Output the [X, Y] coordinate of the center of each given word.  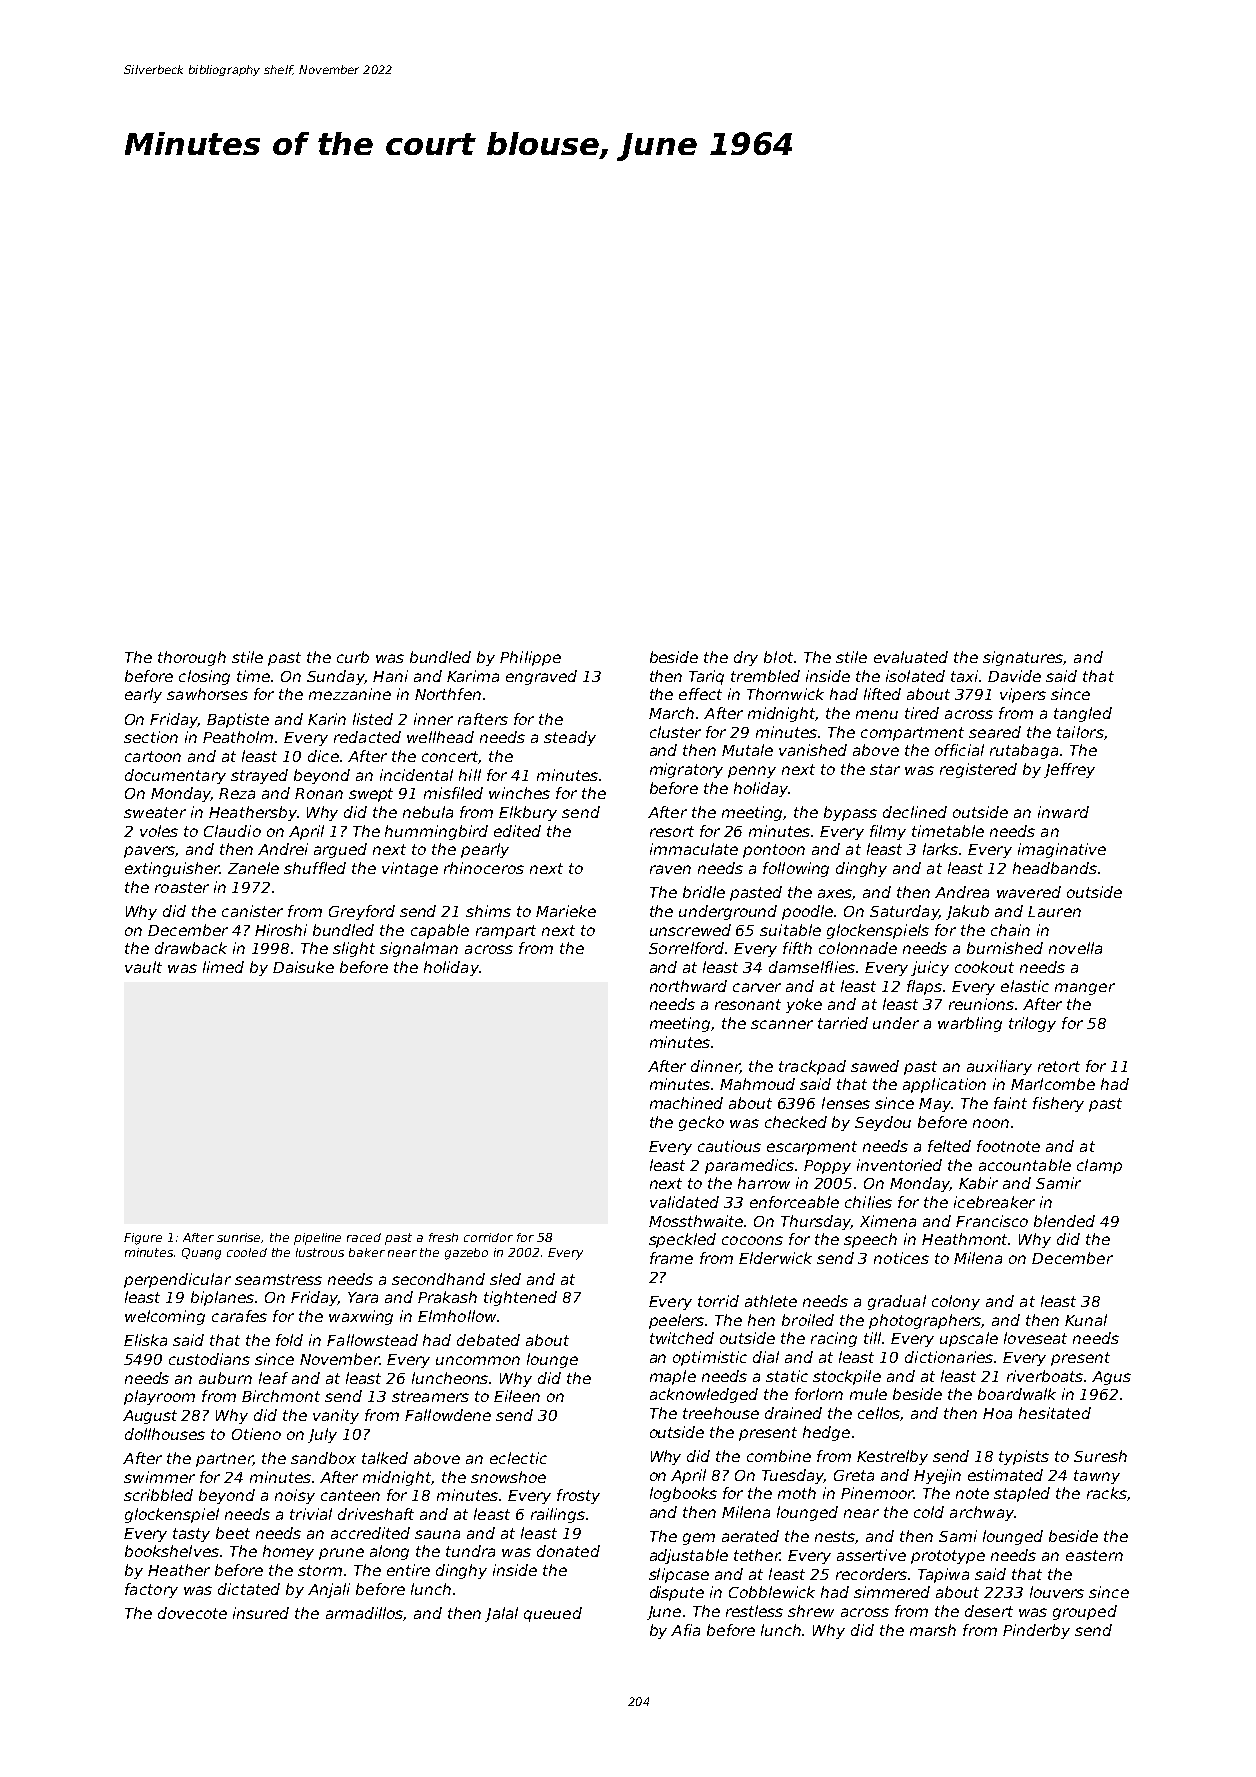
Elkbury [528, 813]
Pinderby [1036, 1631]
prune [341, 1554]
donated [568, 1551]
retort [1059, 1066]
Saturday [904, 912]
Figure [143, 1239]
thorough [192, 658]
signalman [419, 949]
